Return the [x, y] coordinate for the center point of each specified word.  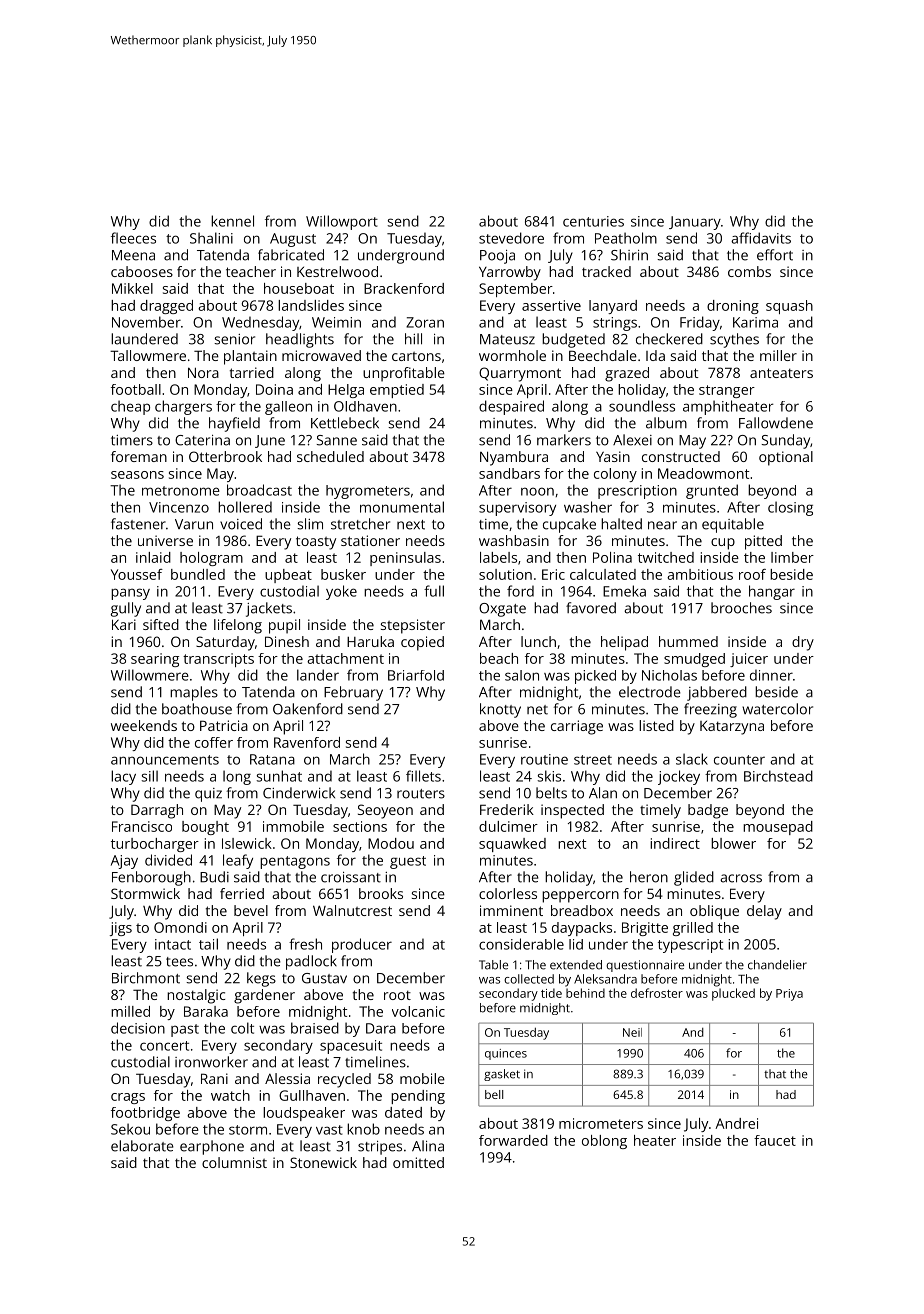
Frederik [507, 809]
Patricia [224, 725]
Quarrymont [520, 374]
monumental [402, 507]
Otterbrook [225, 456]
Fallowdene [776, 423]
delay [764, 912]
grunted [712, 491]
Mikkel [132, 288]
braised [315, 1028]
